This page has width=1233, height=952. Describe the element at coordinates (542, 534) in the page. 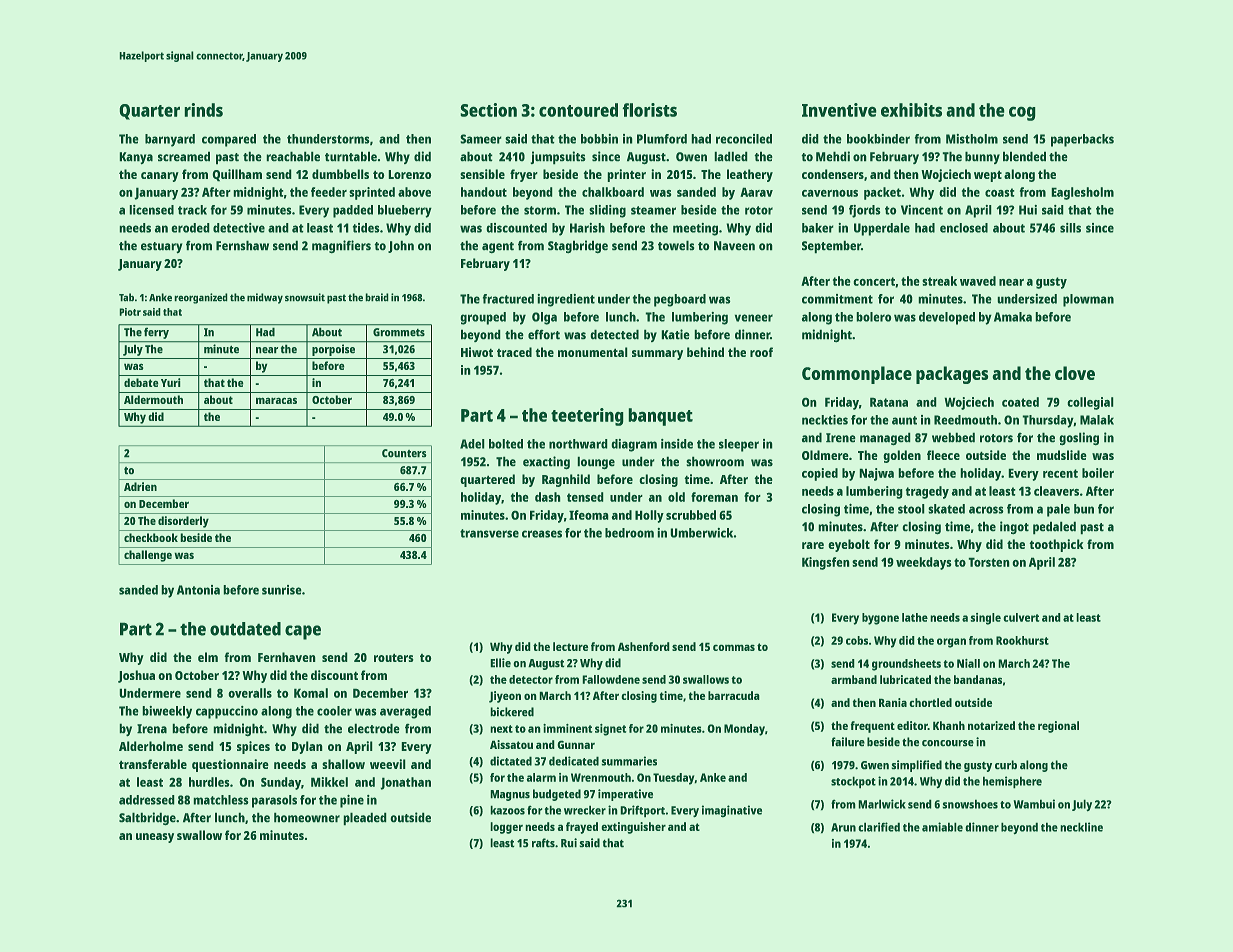

I see `creases` at that location.
